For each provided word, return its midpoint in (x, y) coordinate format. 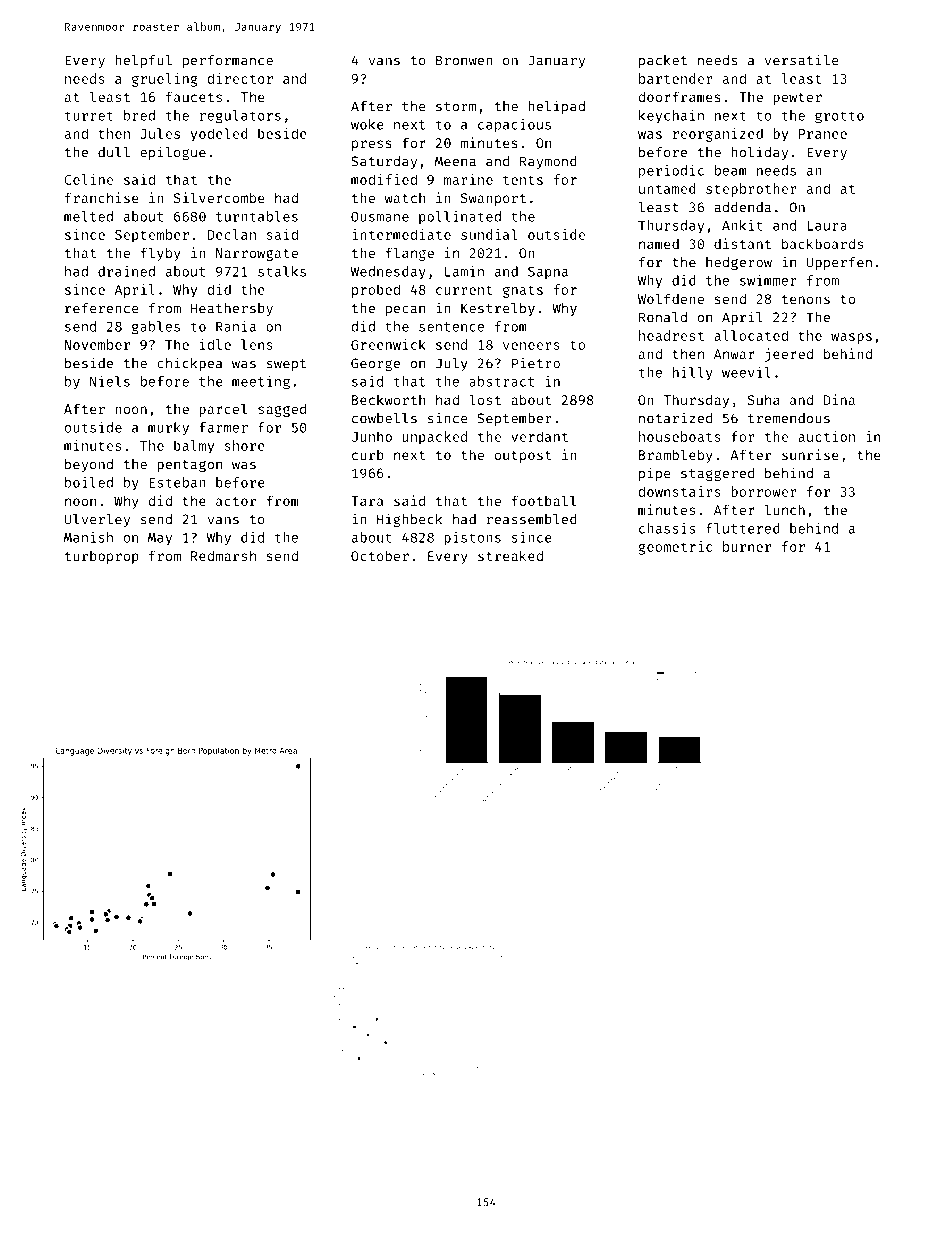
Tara (367, 501)
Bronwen (464, 60)
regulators (240, 117)
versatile (802, 60)
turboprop (102, 557)
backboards (822, 243)
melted (88, 216)
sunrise (810, 454)
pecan (405, 310)
